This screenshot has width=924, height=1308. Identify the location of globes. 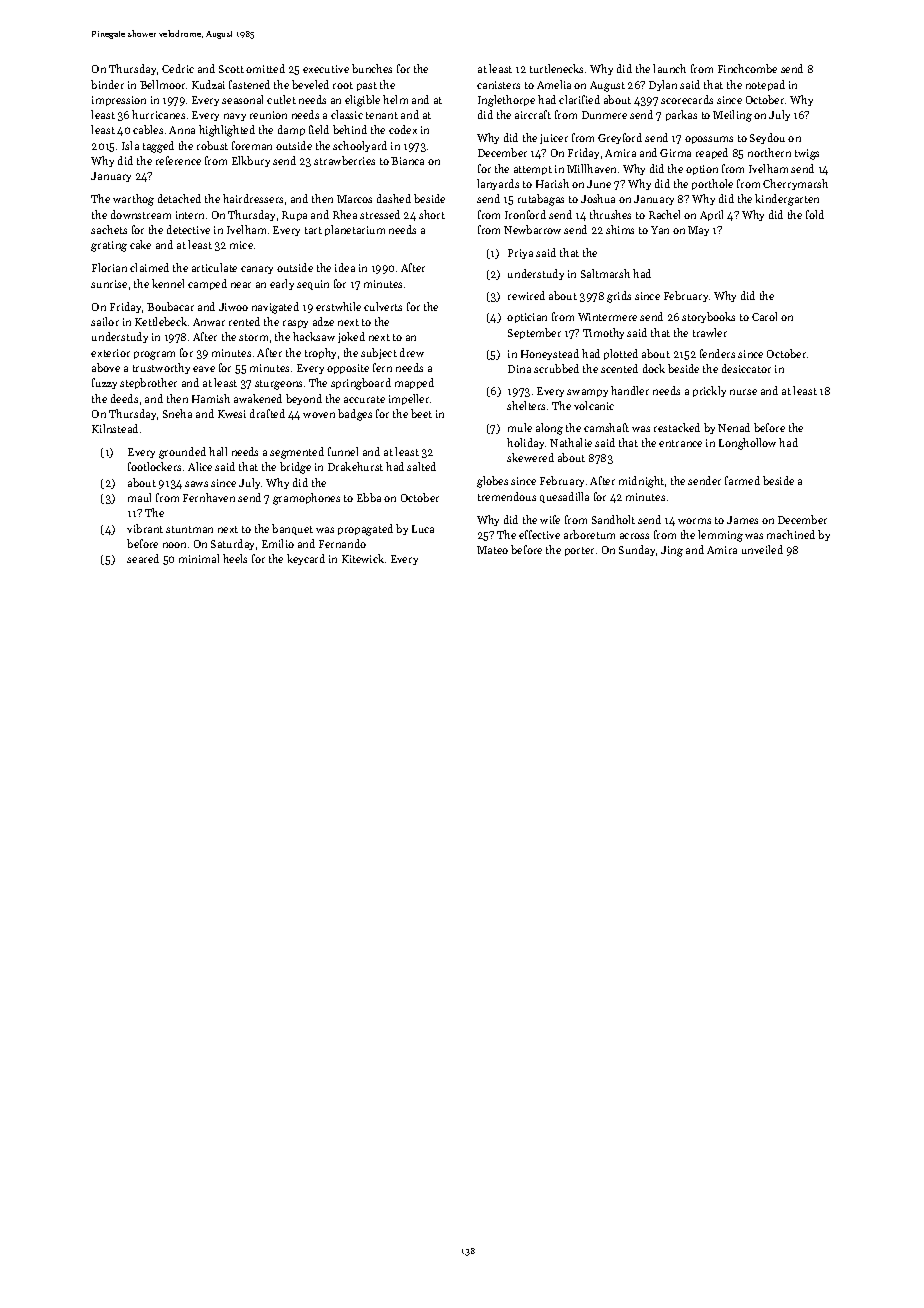
(492, 482).
